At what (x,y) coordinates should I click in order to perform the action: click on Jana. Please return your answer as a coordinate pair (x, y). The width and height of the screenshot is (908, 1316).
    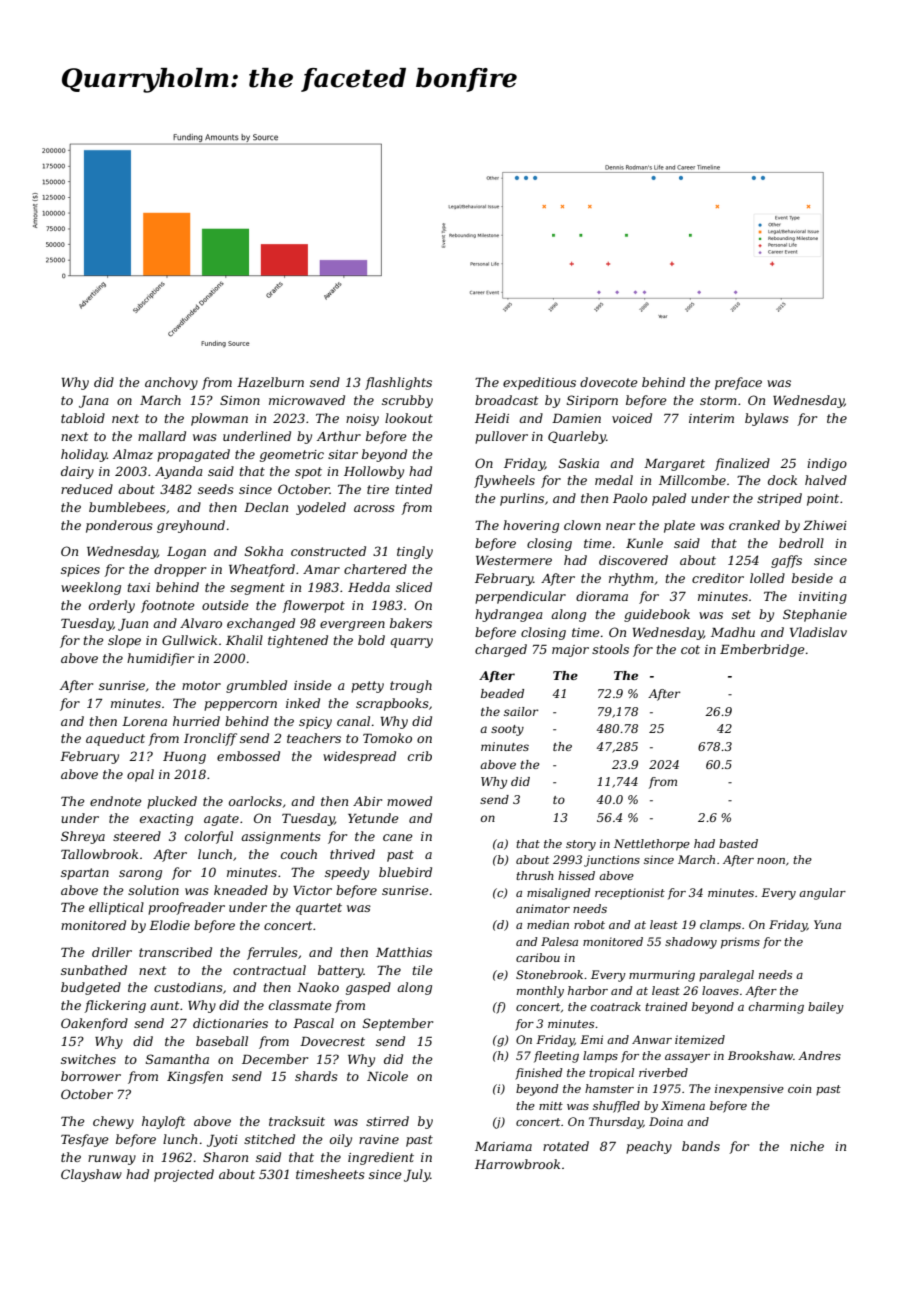
    Looking at the image, I should click on (93, 402).
